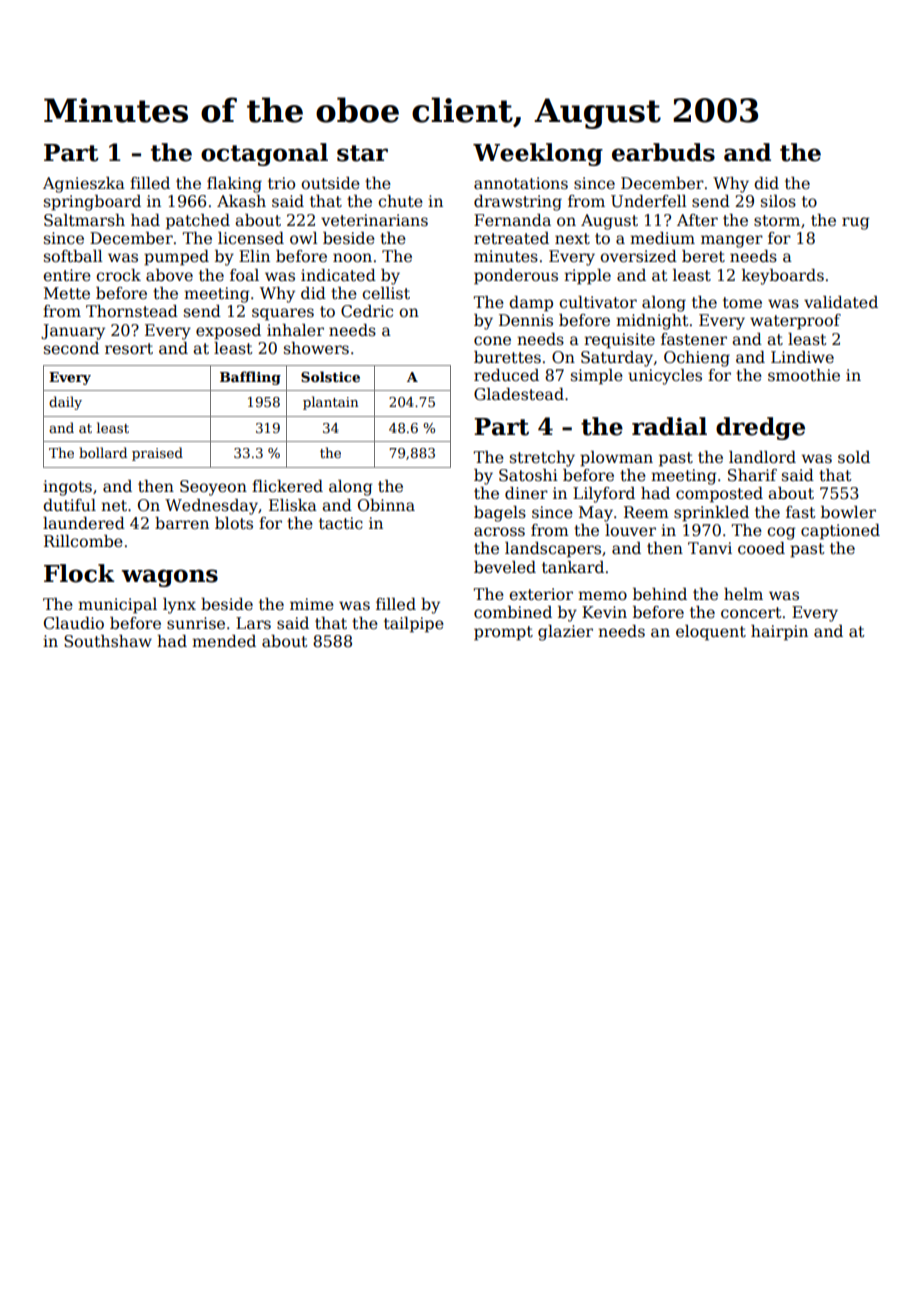 Image resolution: width=924 pixels, height=1308 pixels. Describe the element at coordinates (802, 357) in the screenshot. I see `Lindiwe` at that location.
